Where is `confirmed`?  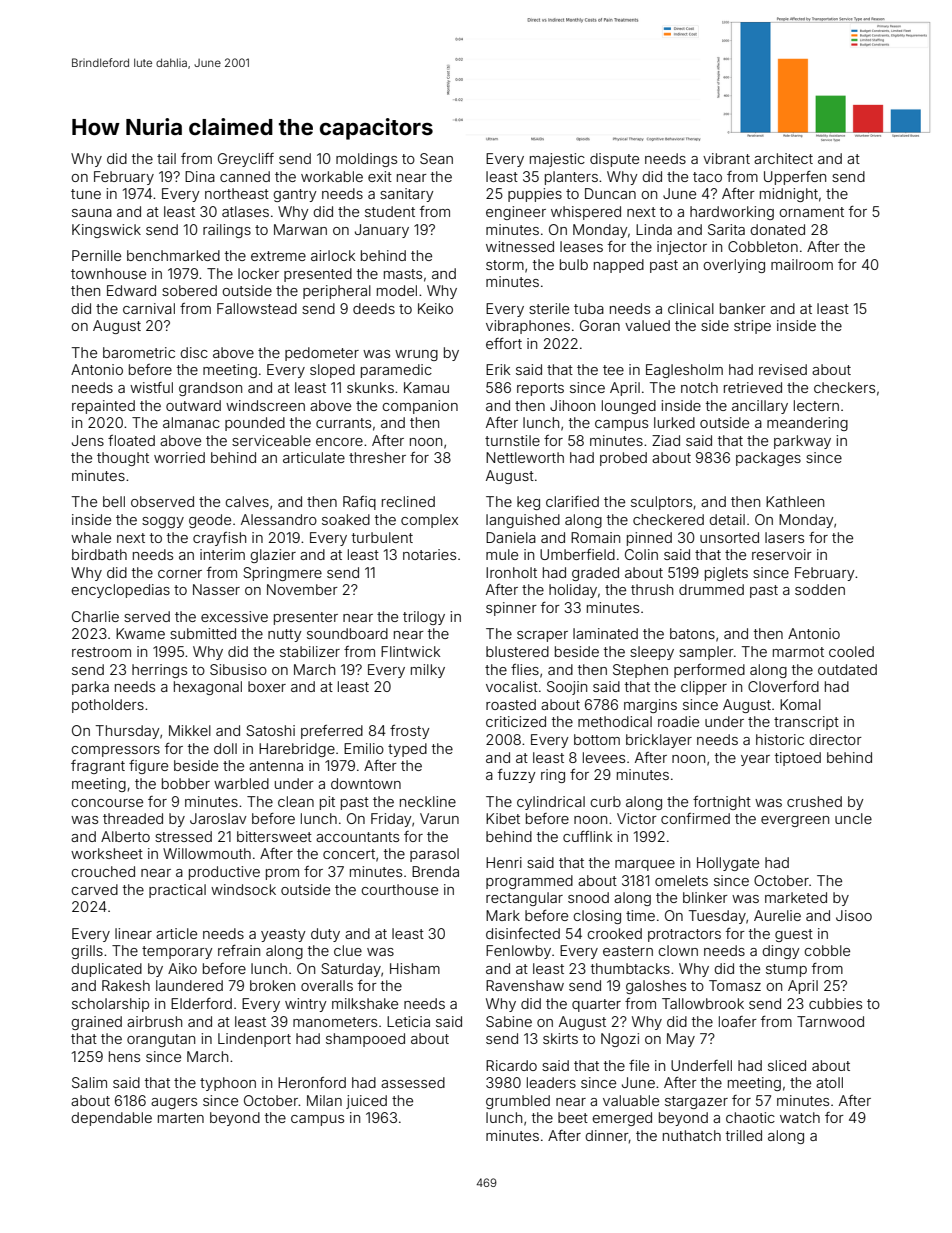 confirmed is located at coordinates (695, 818).
